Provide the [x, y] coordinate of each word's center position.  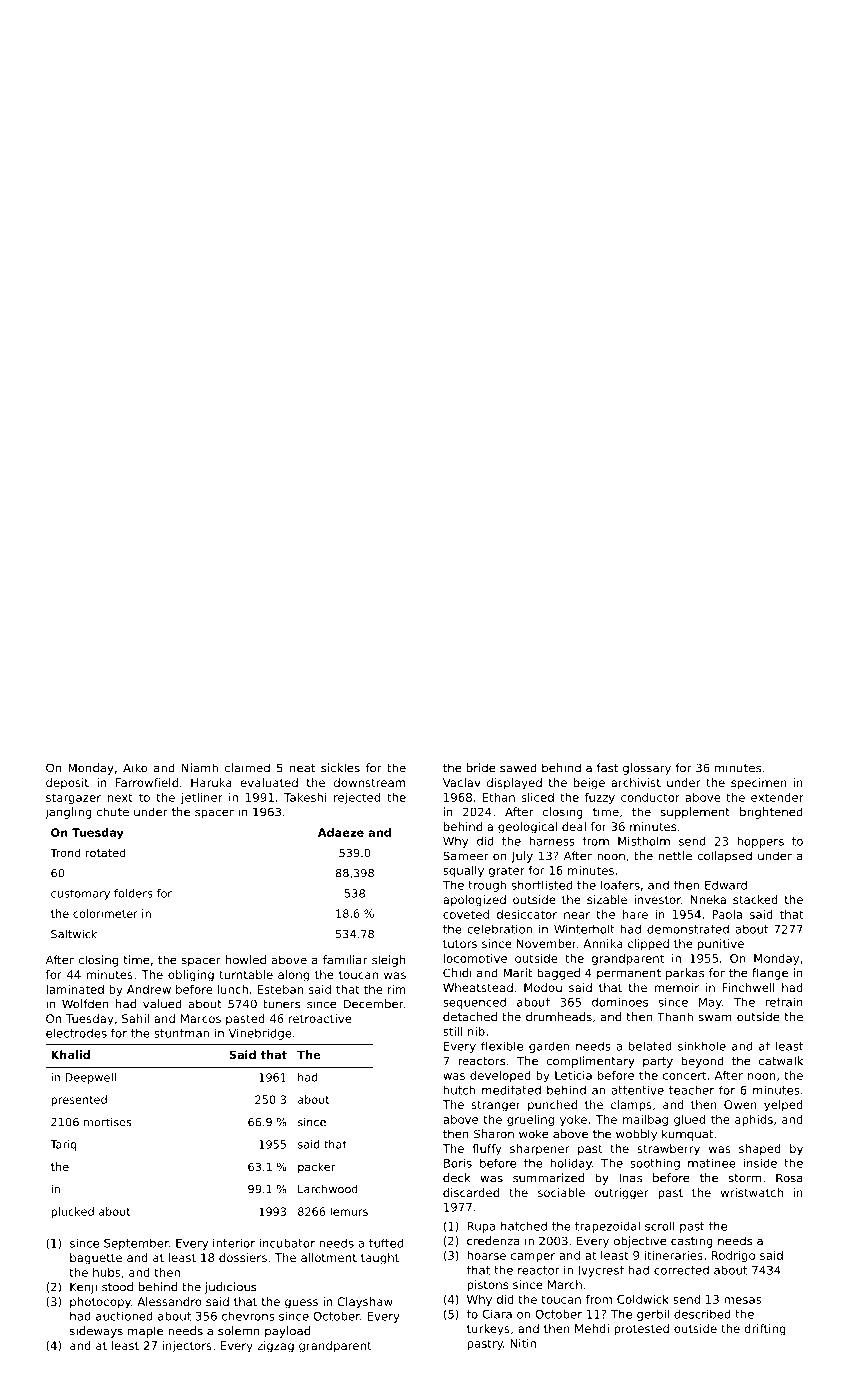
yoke [573, 1120]
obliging [191, 976]
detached [470, 1017]
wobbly [636, 1135]
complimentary [590, 1062]
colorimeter [105, 913]
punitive [721, 945]
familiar [345, 960]
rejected [357, 798]
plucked [72, 1212]
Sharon [494, 1134]
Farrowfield [147, 782]
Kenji [83, 1288]
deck [456, 1178]
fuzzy [600, 798]
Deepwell [90, 1078]
